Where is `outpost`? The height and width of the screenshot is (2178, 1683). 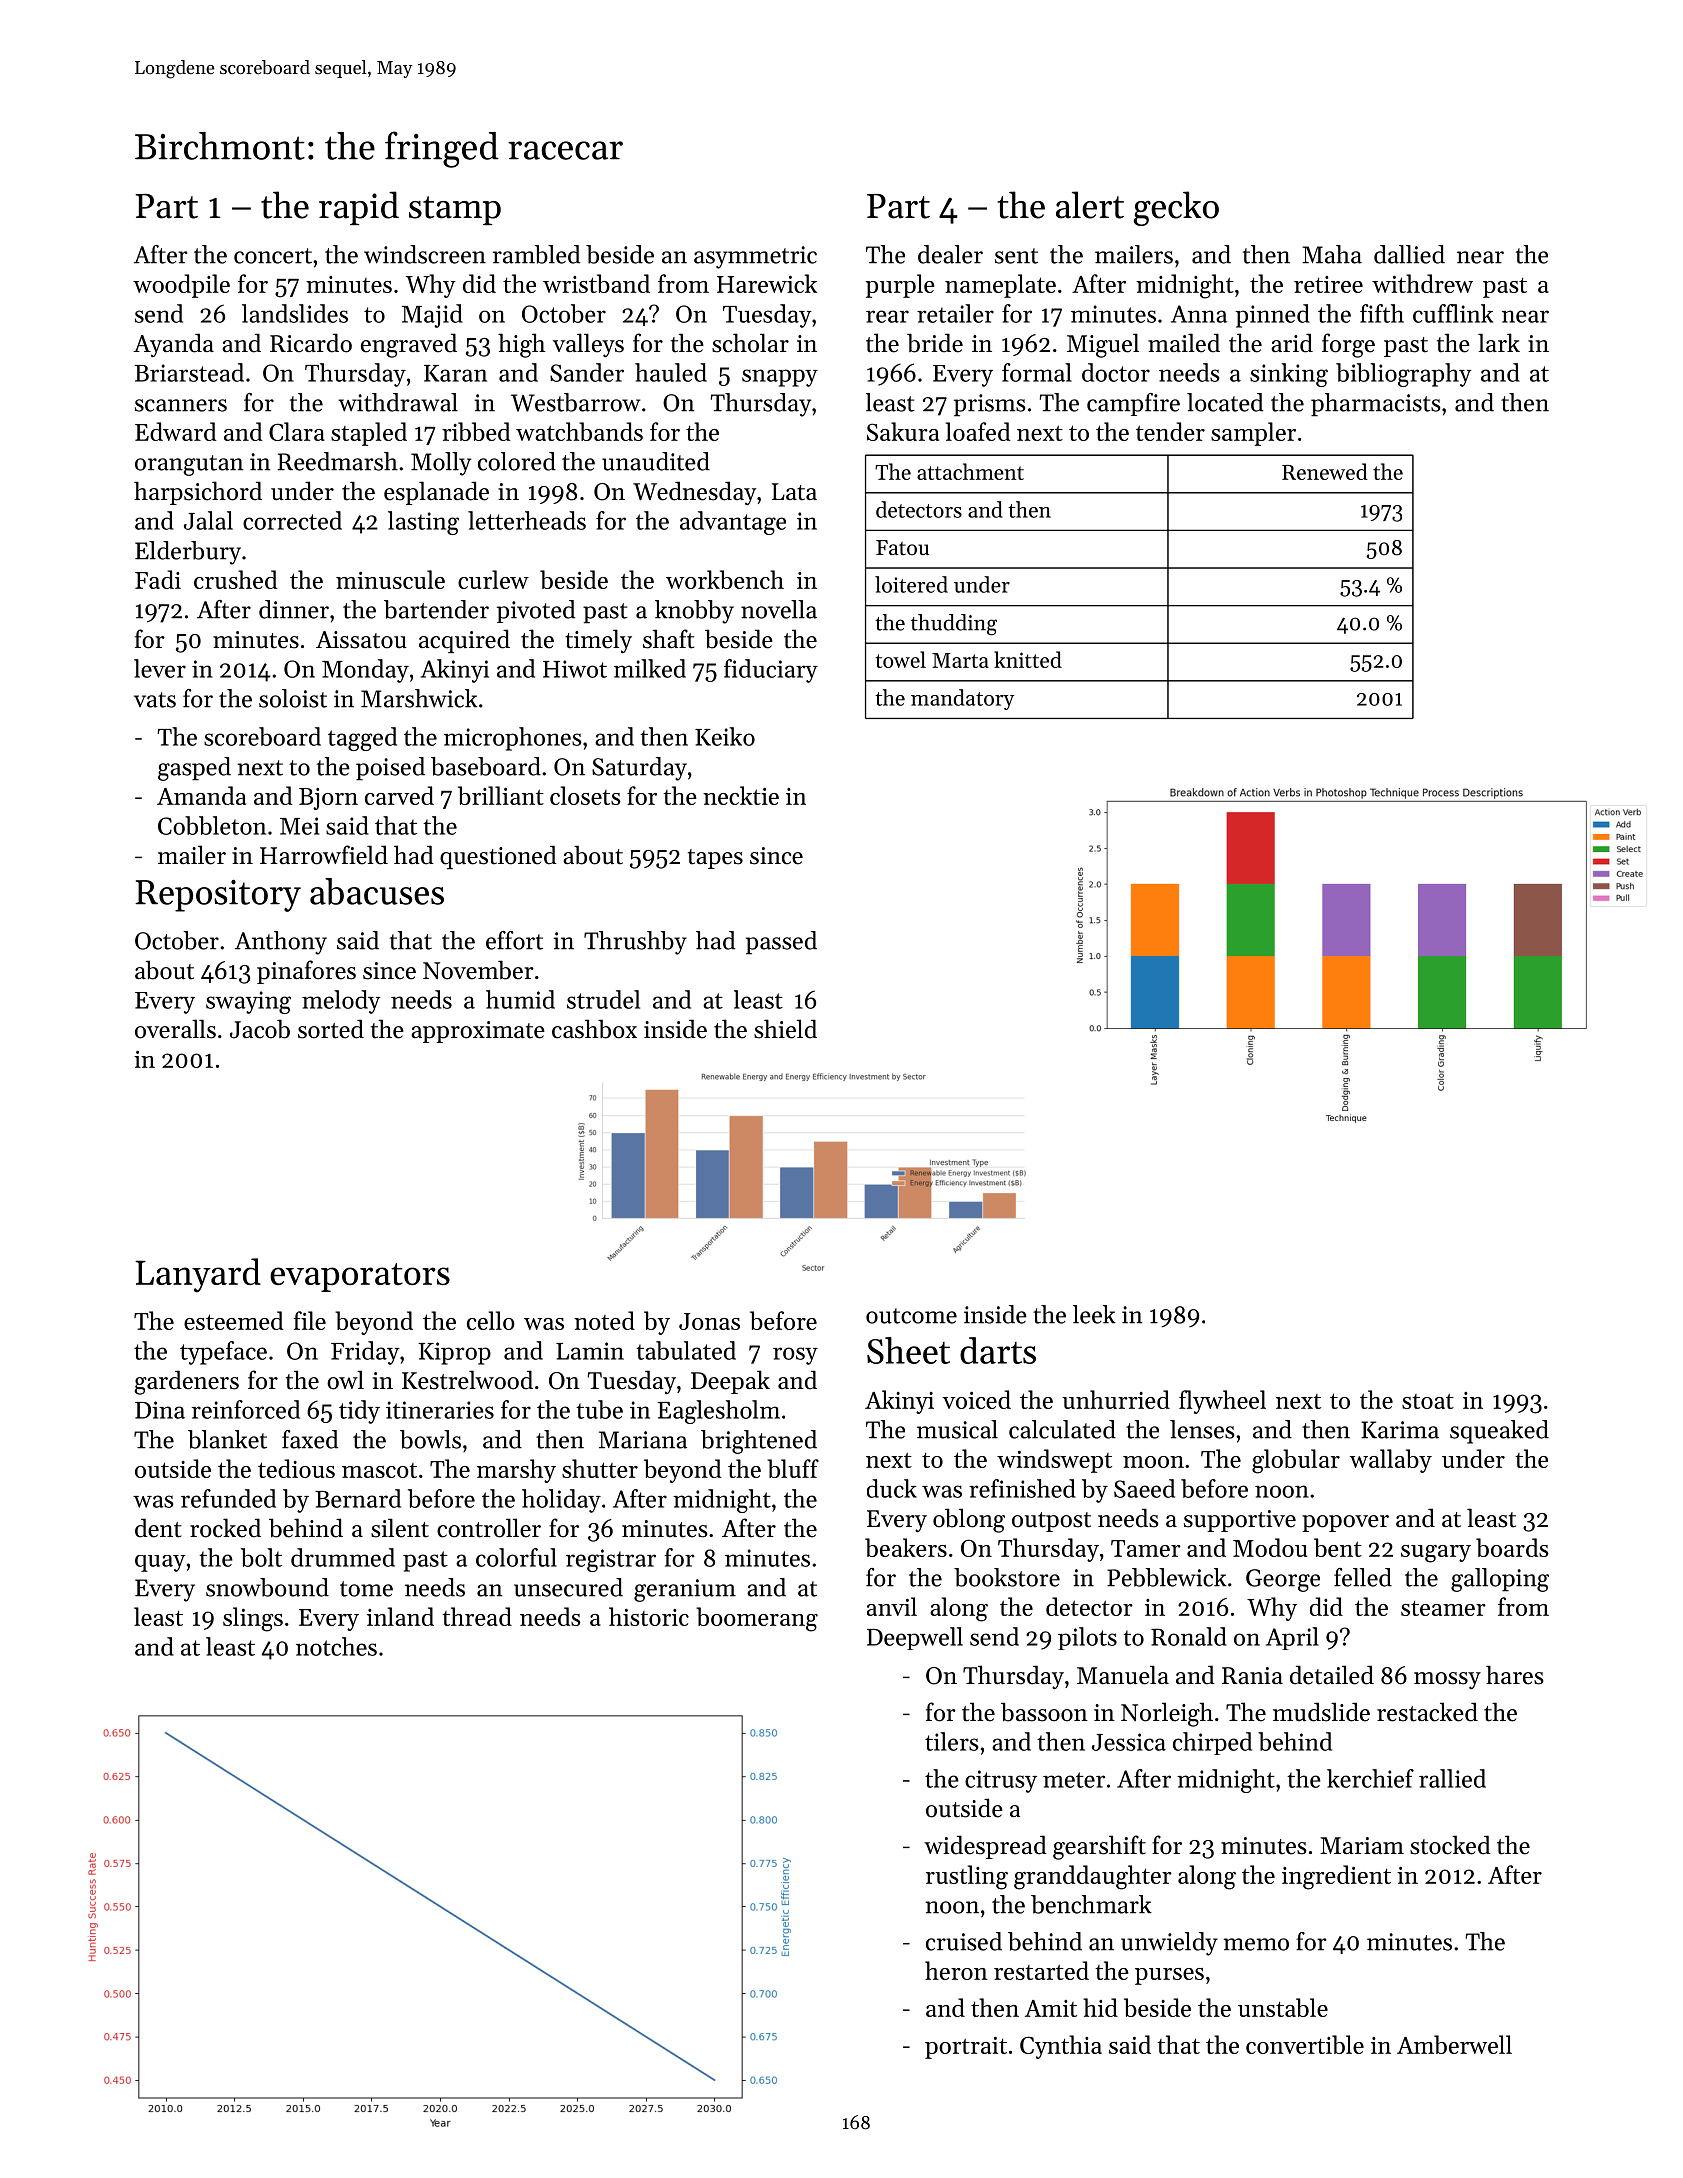
outpost is located at coordinates (1051, 1522).
